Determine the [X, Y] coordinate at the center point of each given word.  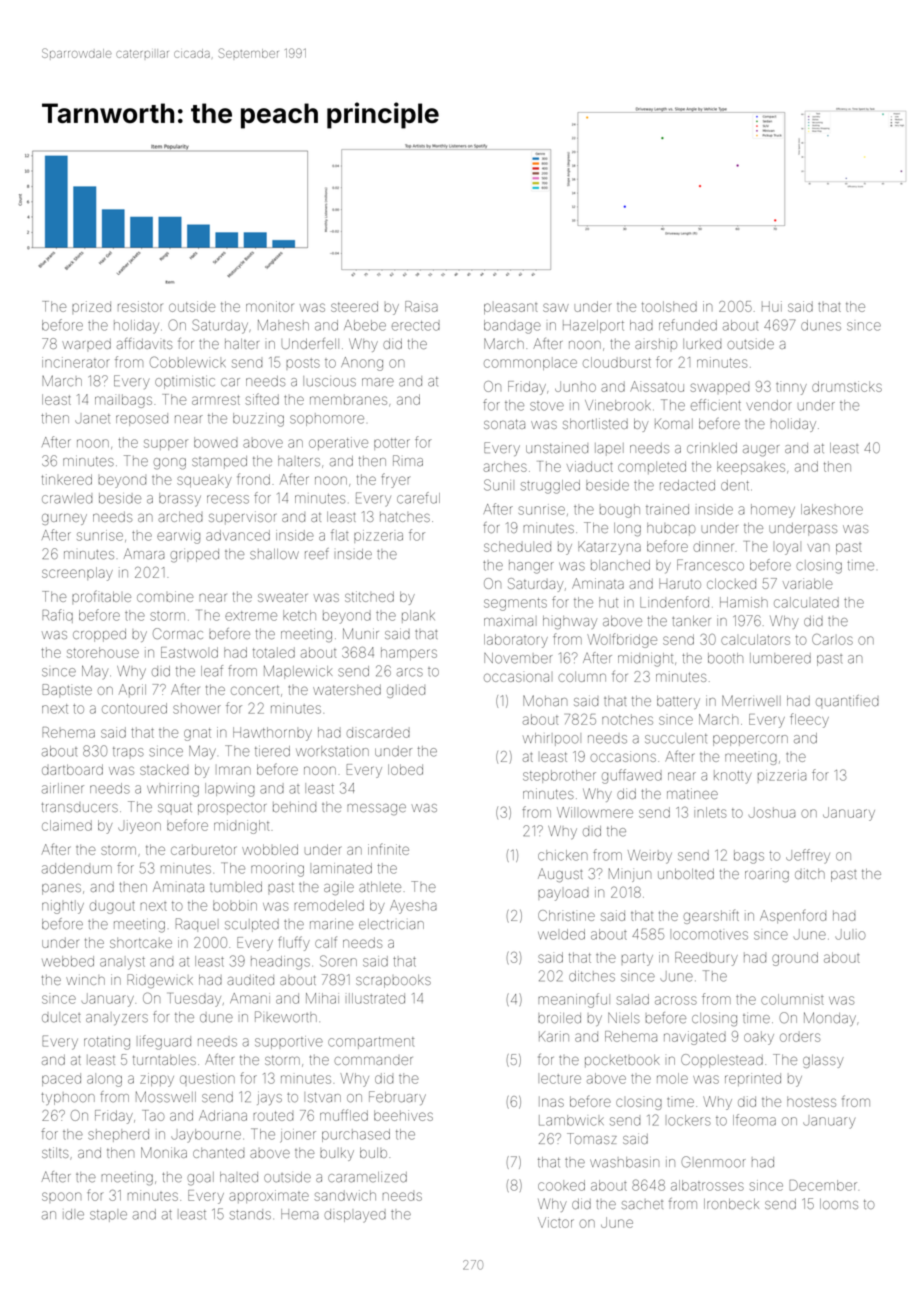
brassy [180, 500]
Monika [164, 1152]
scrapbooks [393, 981]
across [676, 1000]
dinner [713, 546]
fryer [395, 480]
